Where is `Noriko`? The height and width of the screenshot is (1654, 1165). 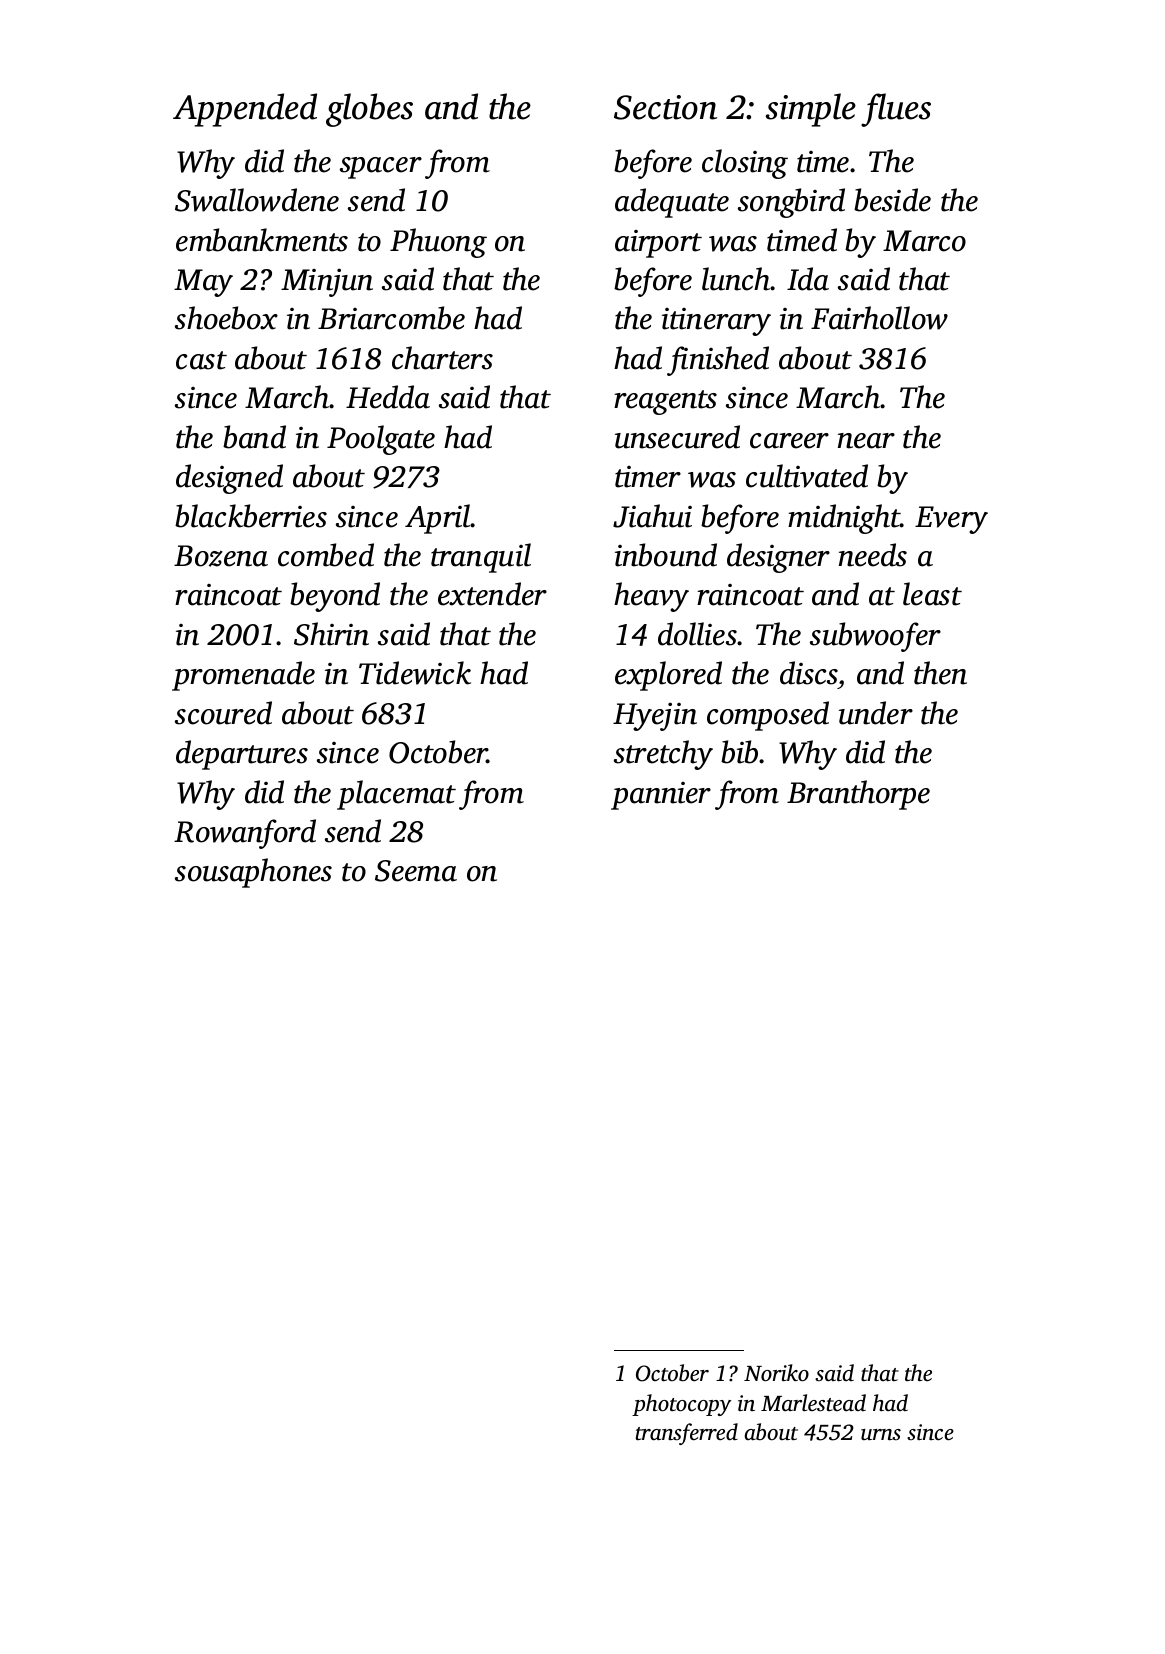
Noriko is located at coordinates (776, 1373).
